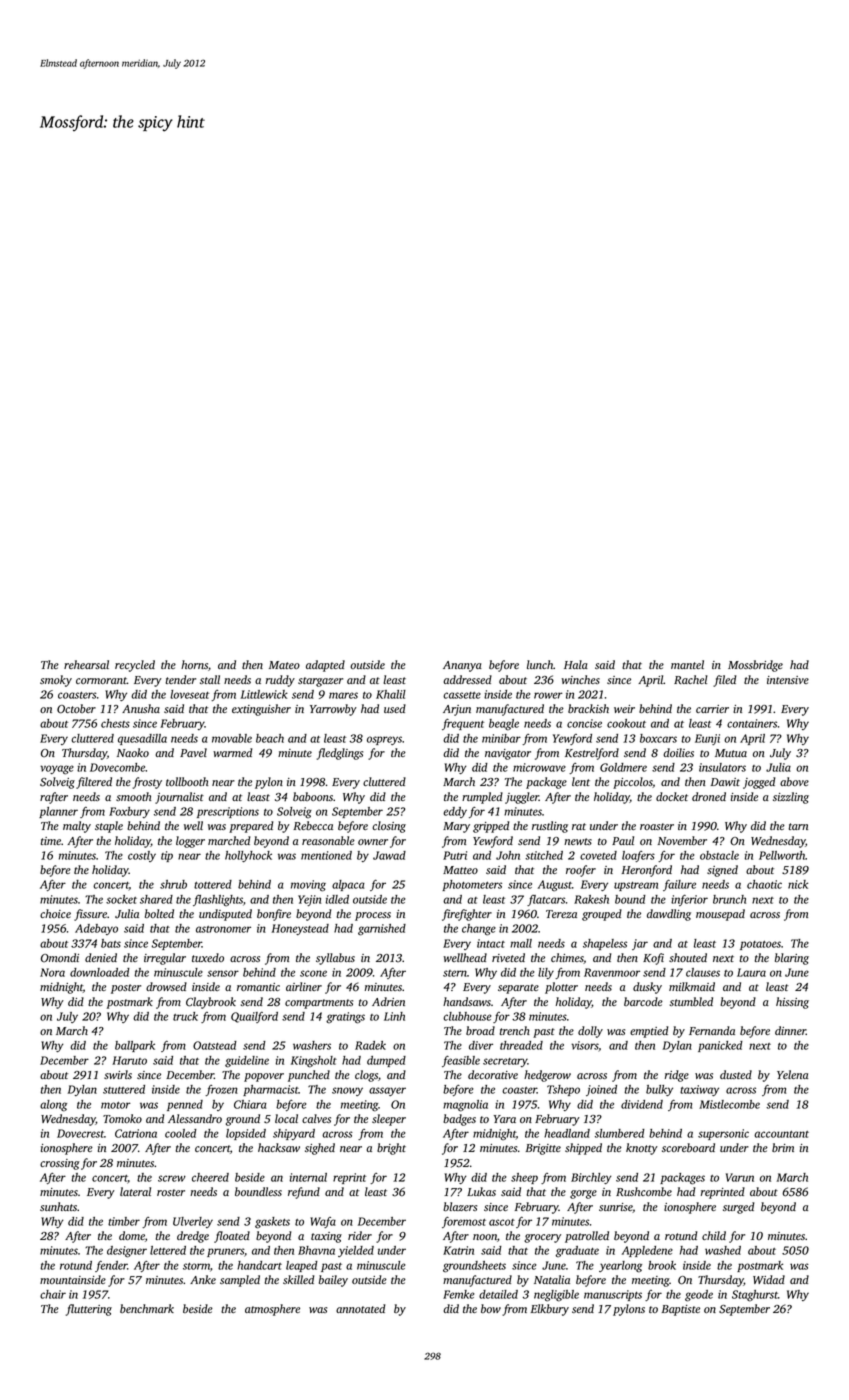 Image resolution: width=849 pixels, height=1400 pixels. I want to click on Ananya, so click(462, 666).
